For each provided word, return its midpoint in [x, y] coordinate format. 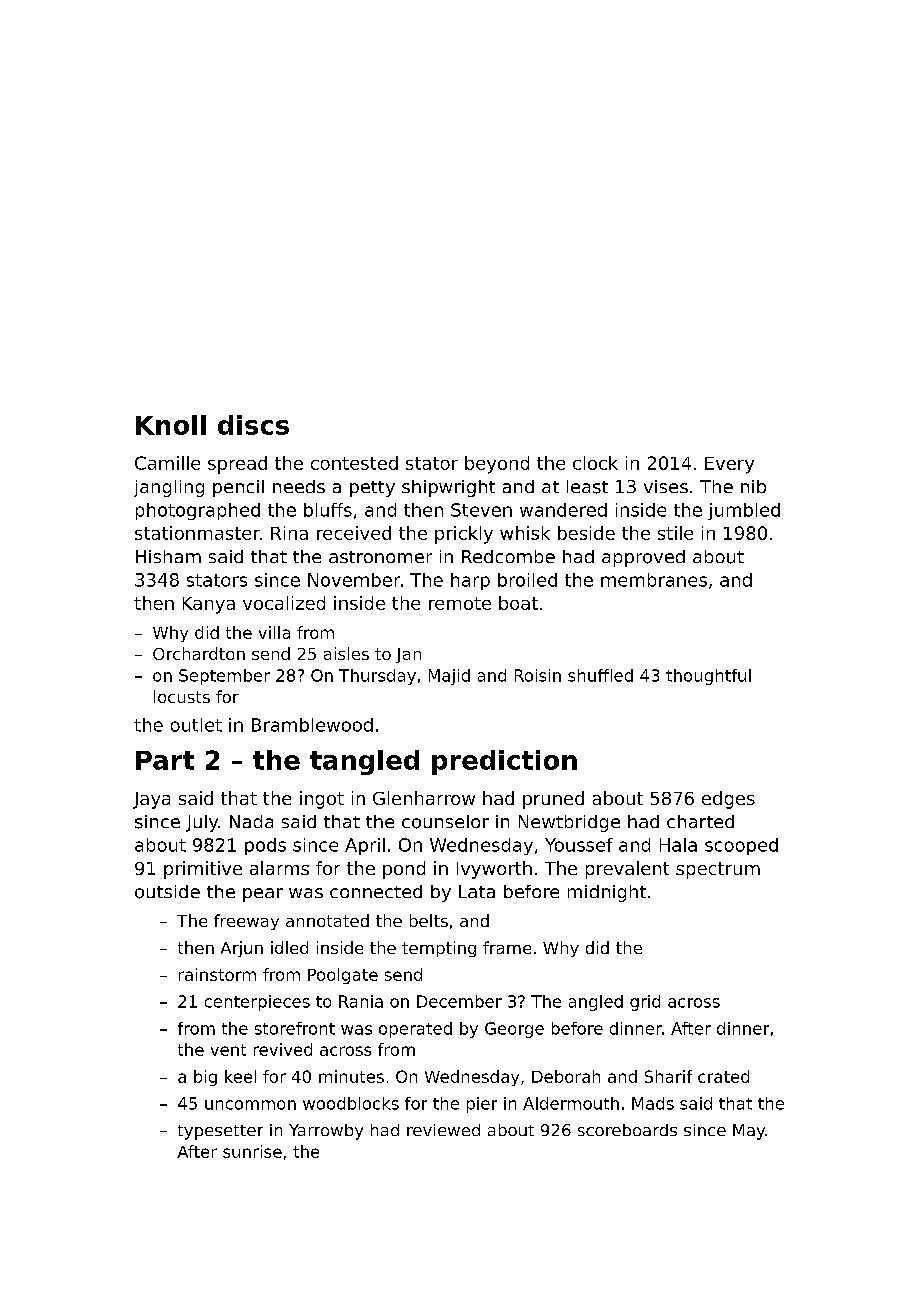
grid [645, 1003]
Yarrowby [326, 1132]
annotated [327, 920]
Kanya [209, 605]
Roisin [538, 675]
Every [729, 465]
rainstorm [217, 974]
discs [253, 425]
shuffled [600, 675]
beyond [497, 465]
